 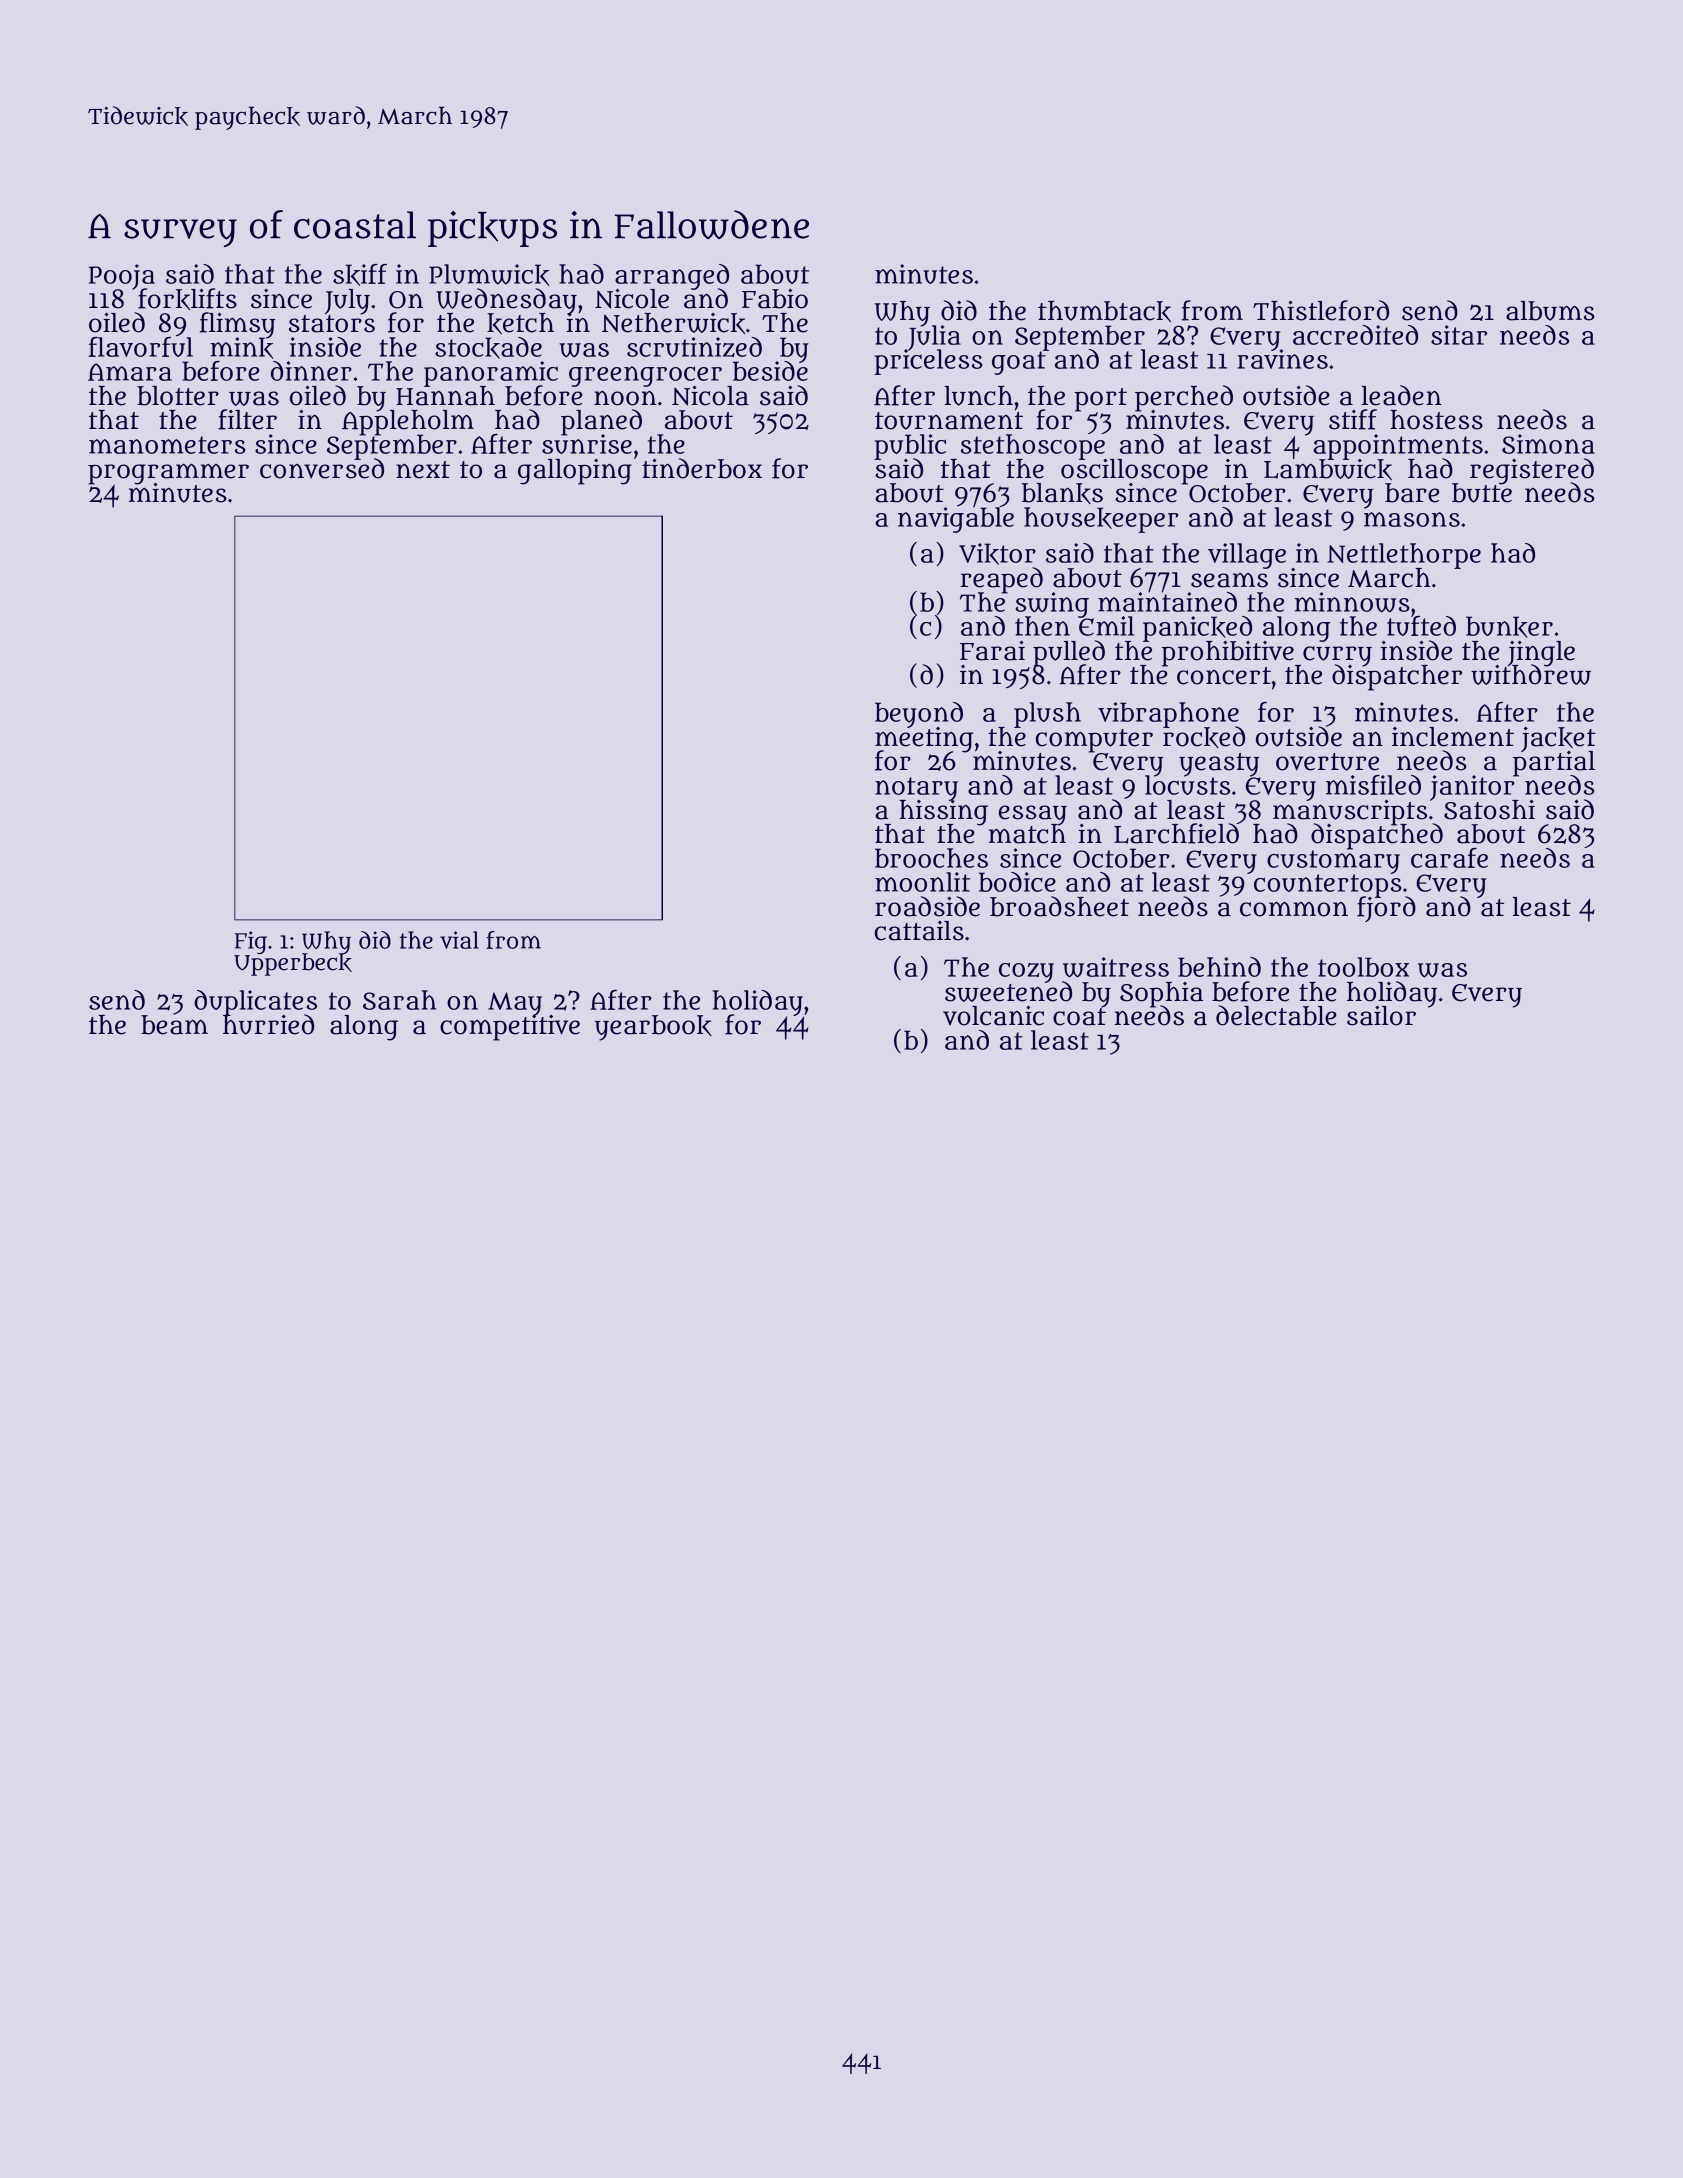 What do you see at coordinates (251, 942) in the screenshot?
I see `Fig` at bounding box center [251, 942].
